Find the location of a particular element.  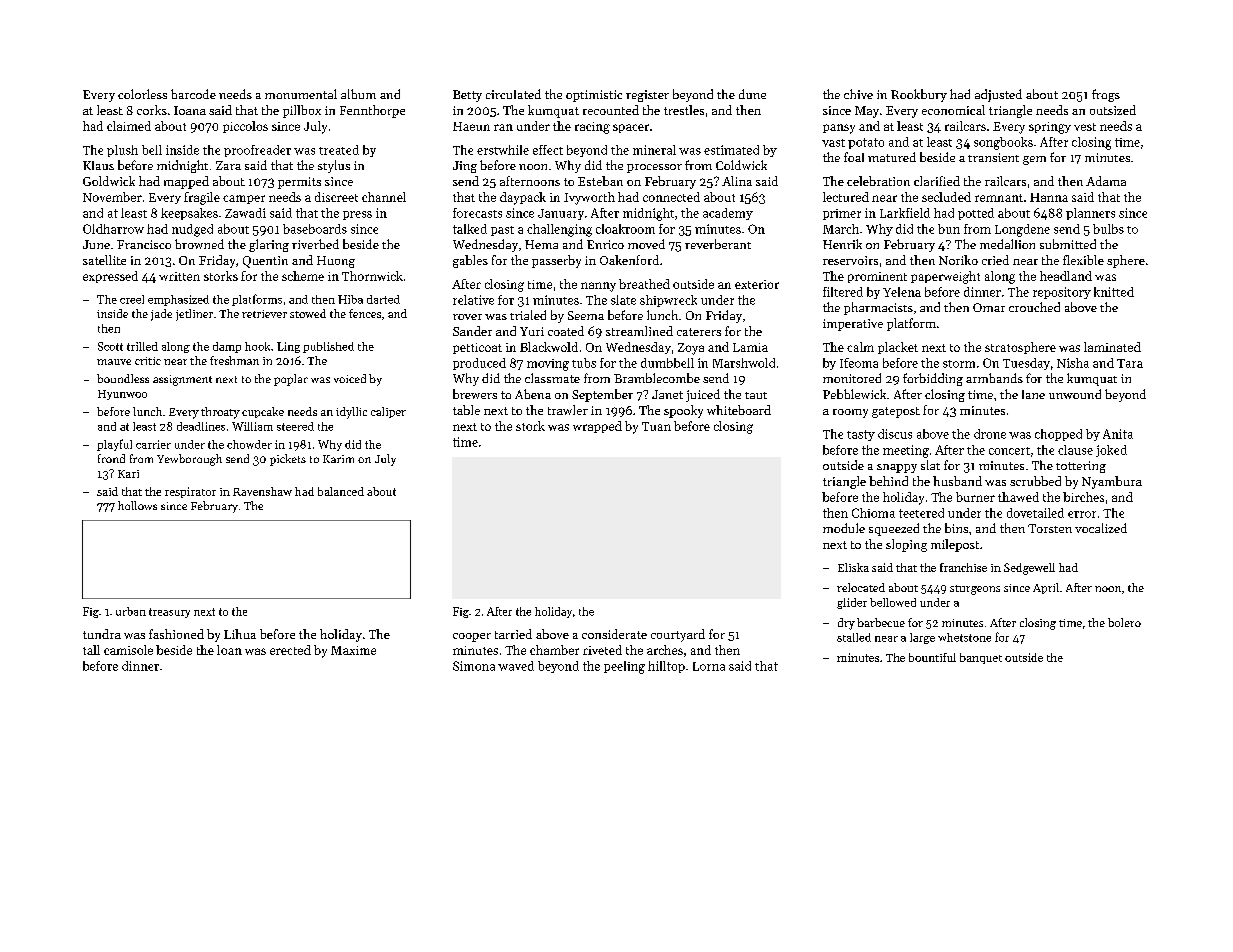

frond is located at coordinates (111, 458).
